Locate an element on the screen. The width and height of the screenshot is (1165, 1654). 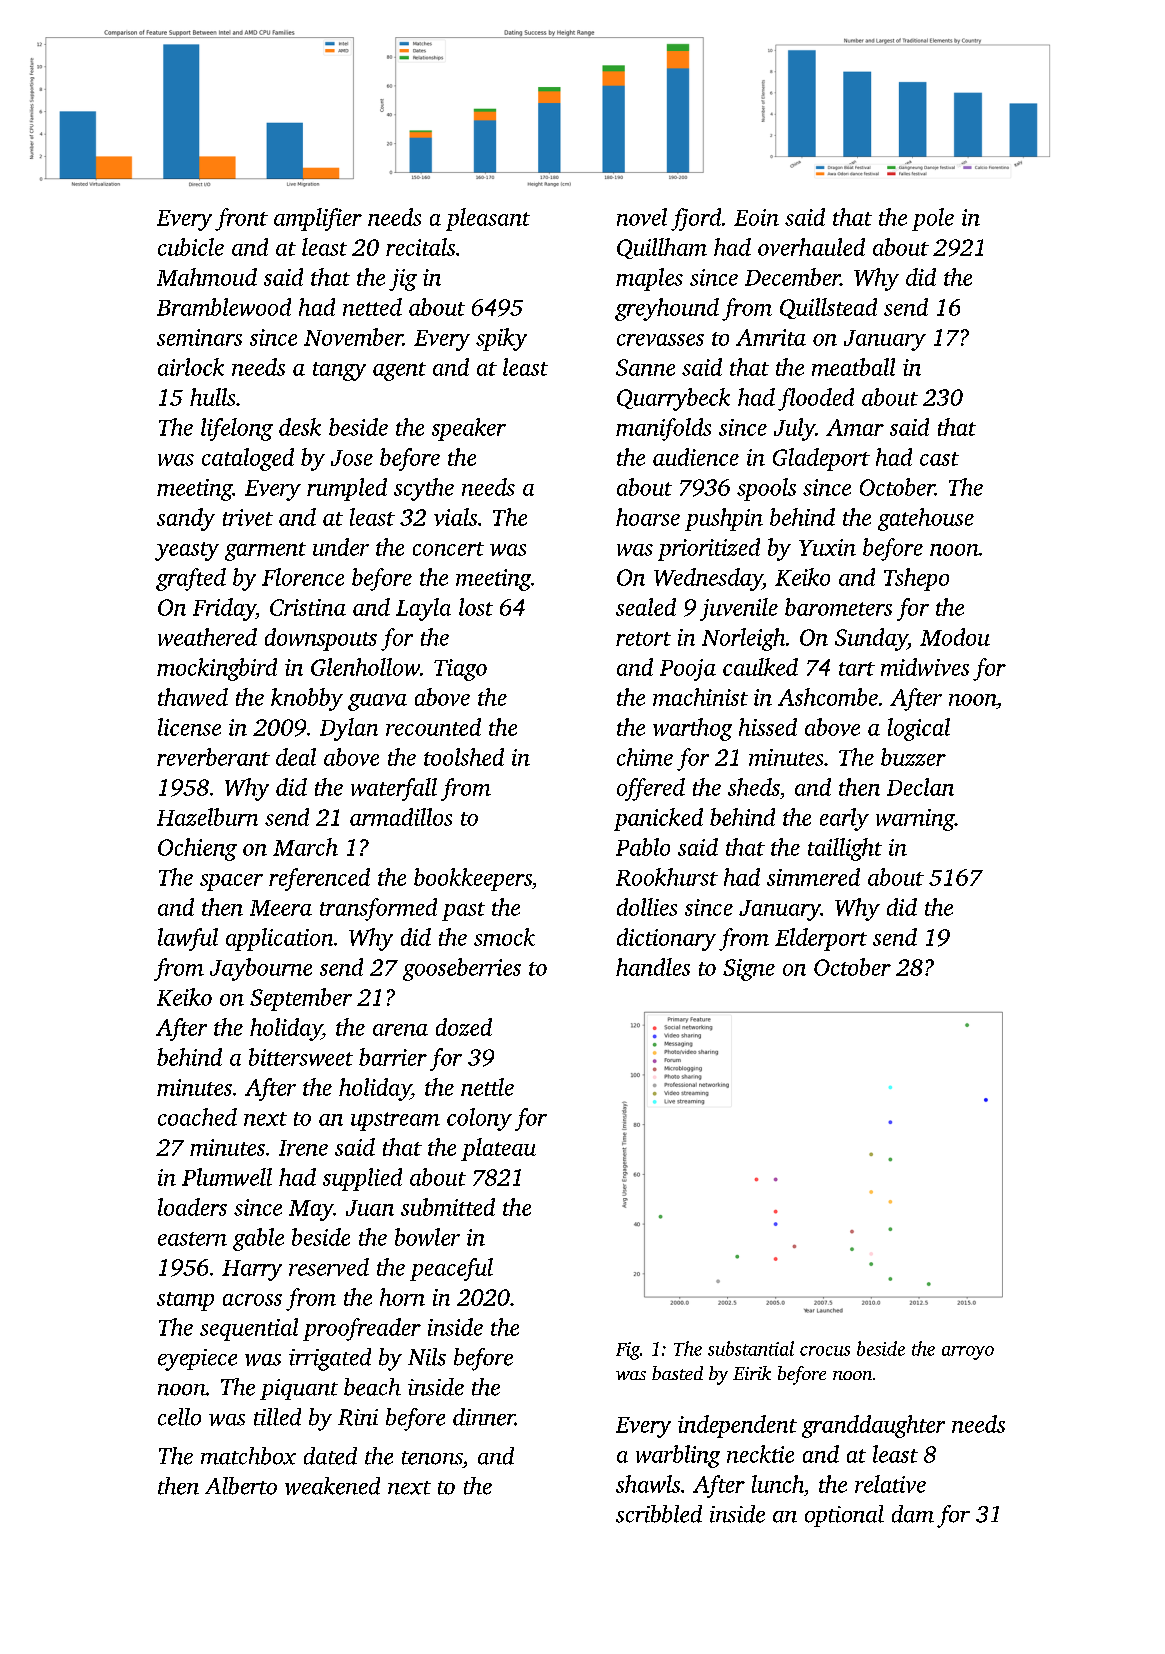
chime is located at coordinates (645, 757).
